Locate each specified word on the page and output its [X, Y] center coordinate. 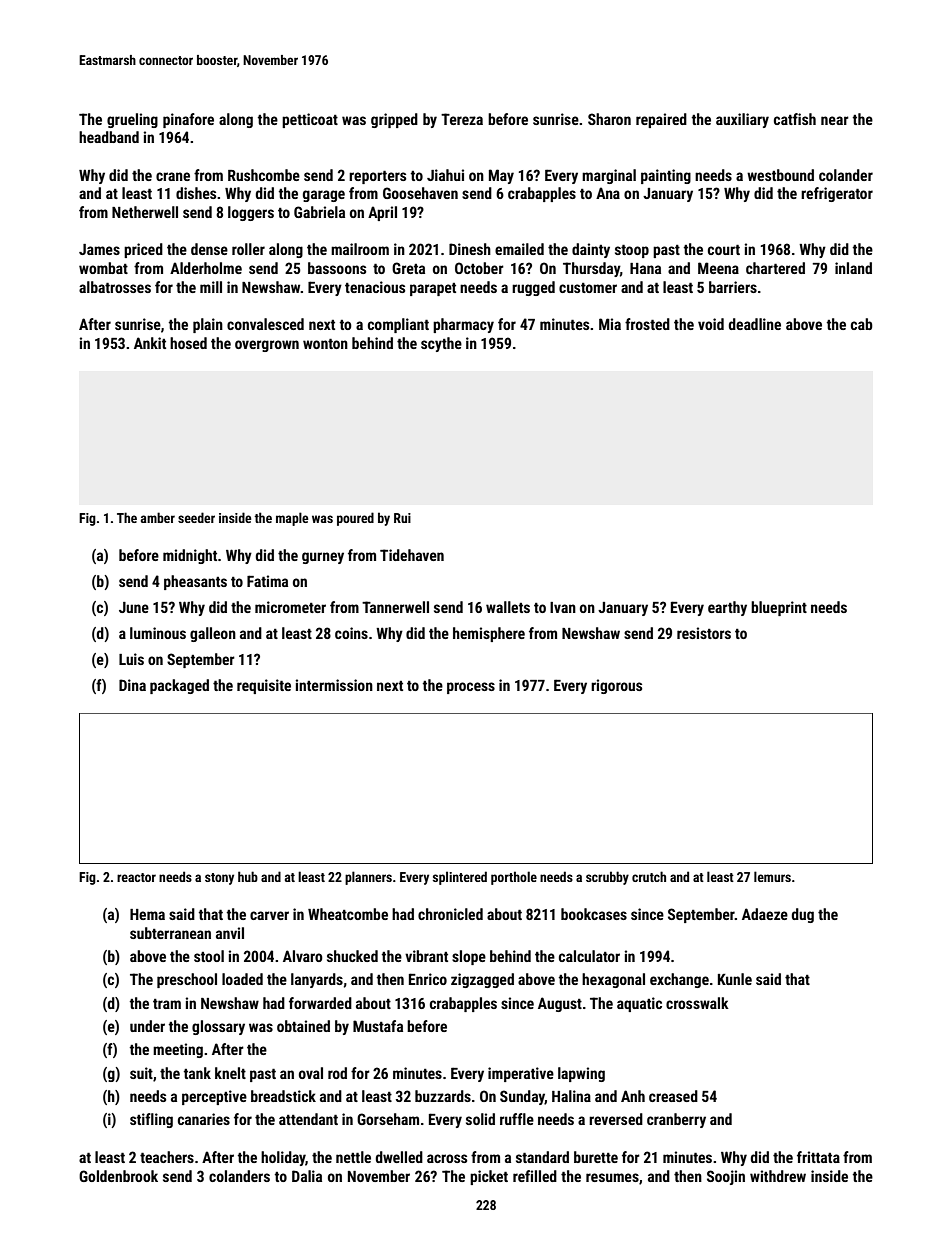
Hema [147, 914]
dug [803, 915]
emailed [519, 249]
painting [666, 176]
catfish [795, 119]
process [471, 688]
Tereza [462, 119]
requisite [264, 686]
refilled [535, 1176]
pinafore [188, 120]
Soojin [726, 1177]
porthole [514, 878]
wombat [103, 268]
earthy [727, 608]
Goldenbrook [118, 1176]
